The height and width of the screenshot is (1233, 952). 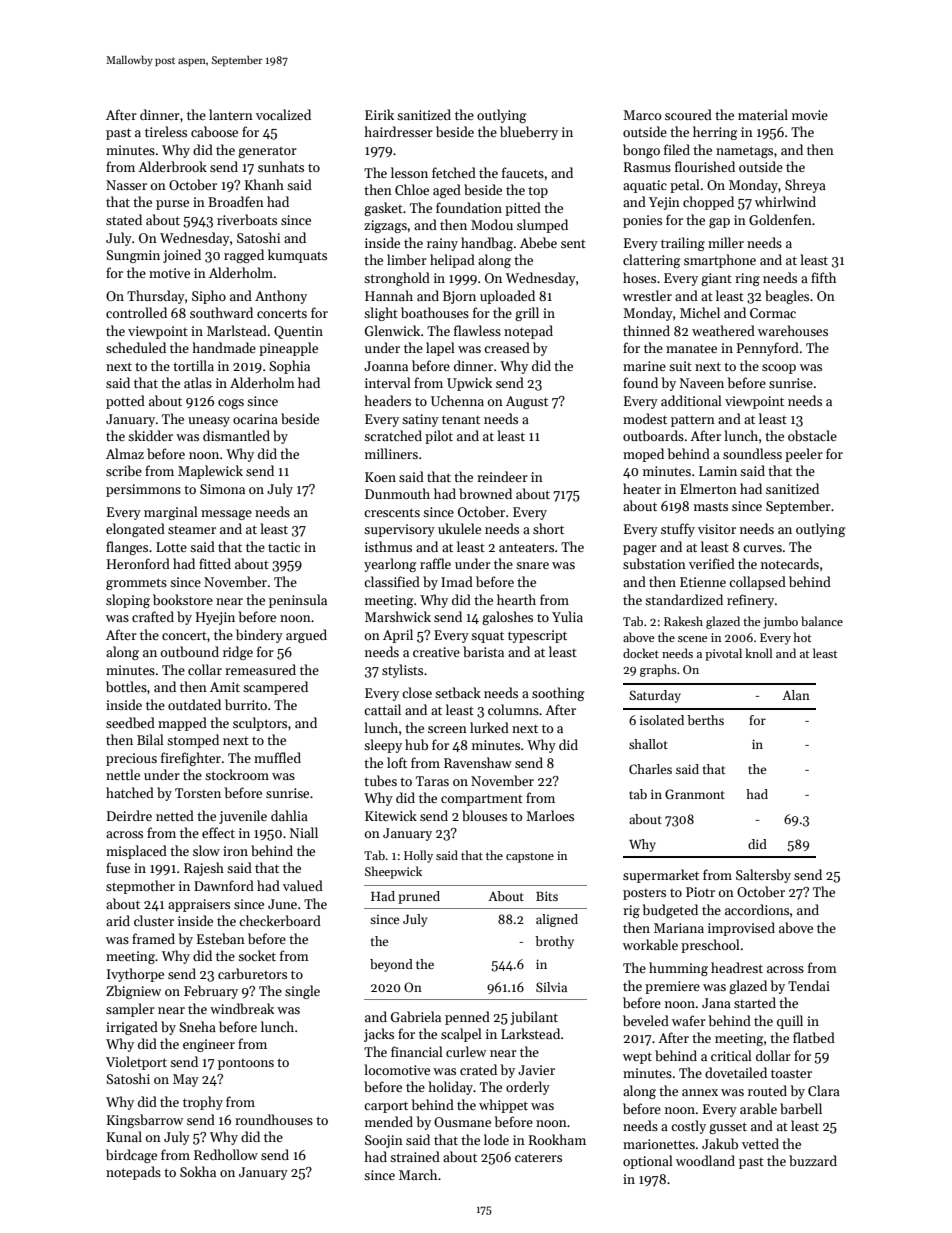 What do you see at coordinates (198, 793) in the screenshot?
I see `Torsten` at bounding box center [198, 793].
